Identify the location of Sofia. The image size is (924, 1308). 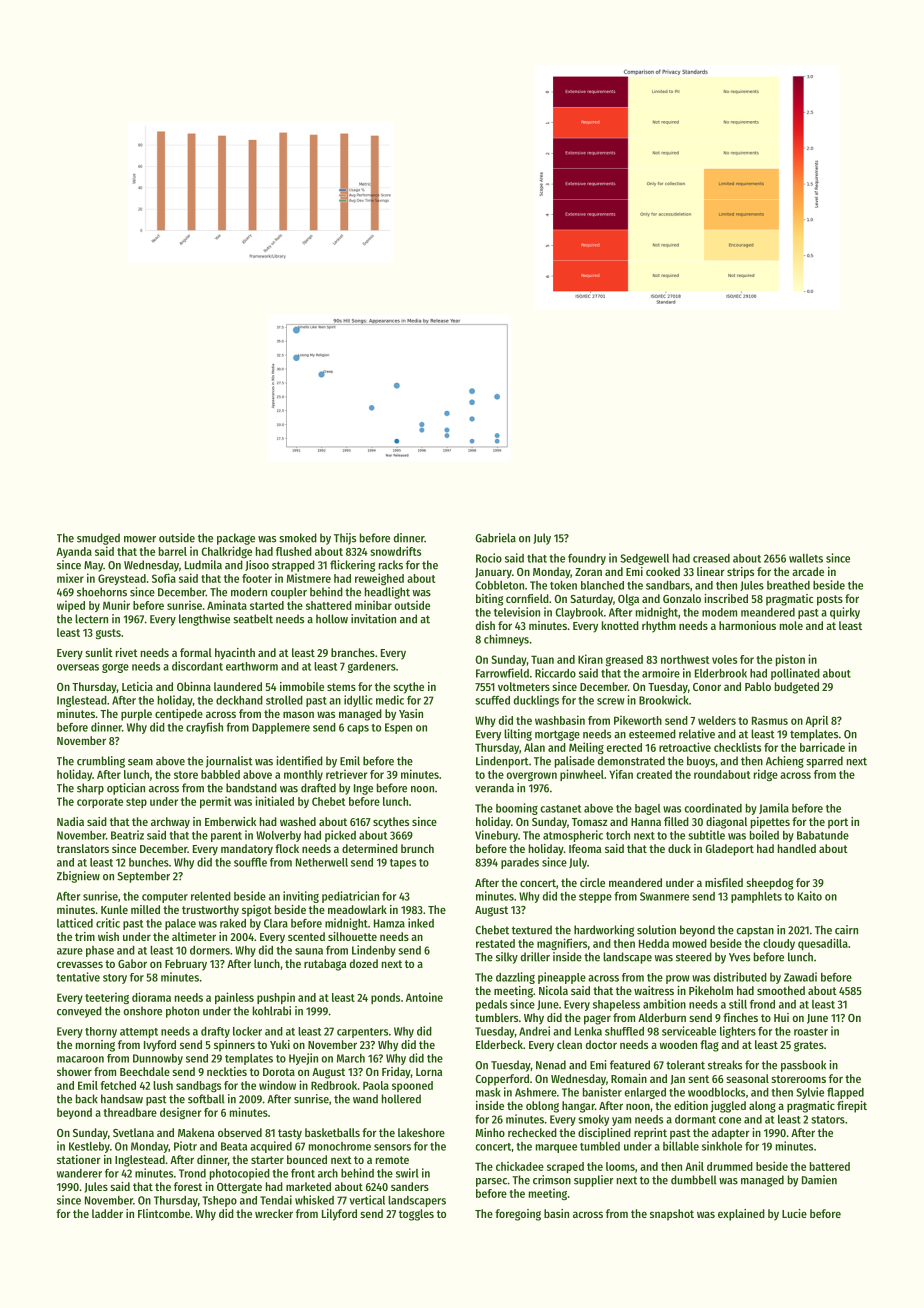
(164, 578).
